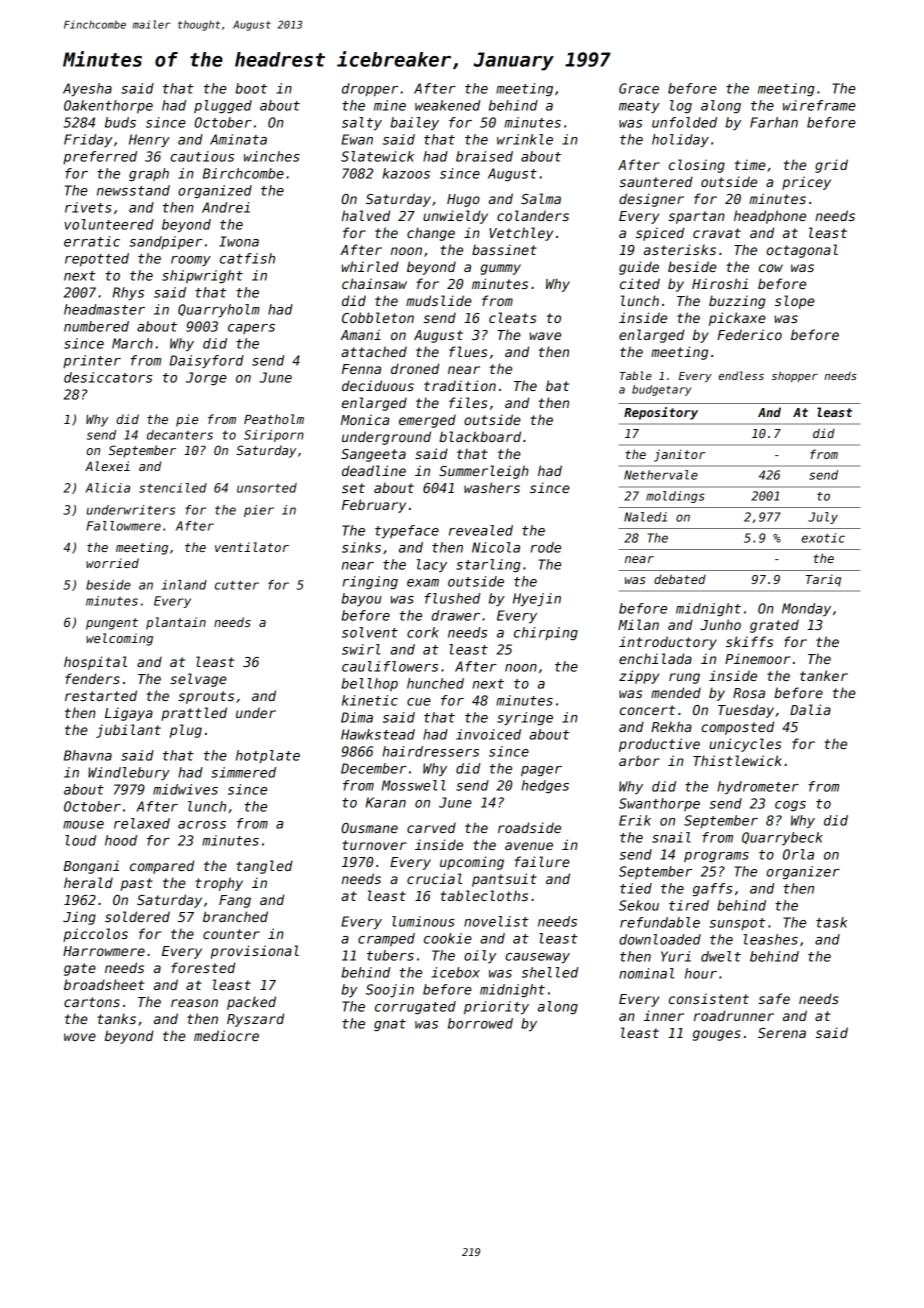 The height and width of the screenshot is (1308, 924). Describe the element at coordinates (427, 421) in the screenshot. I see `emerged` at that location.
